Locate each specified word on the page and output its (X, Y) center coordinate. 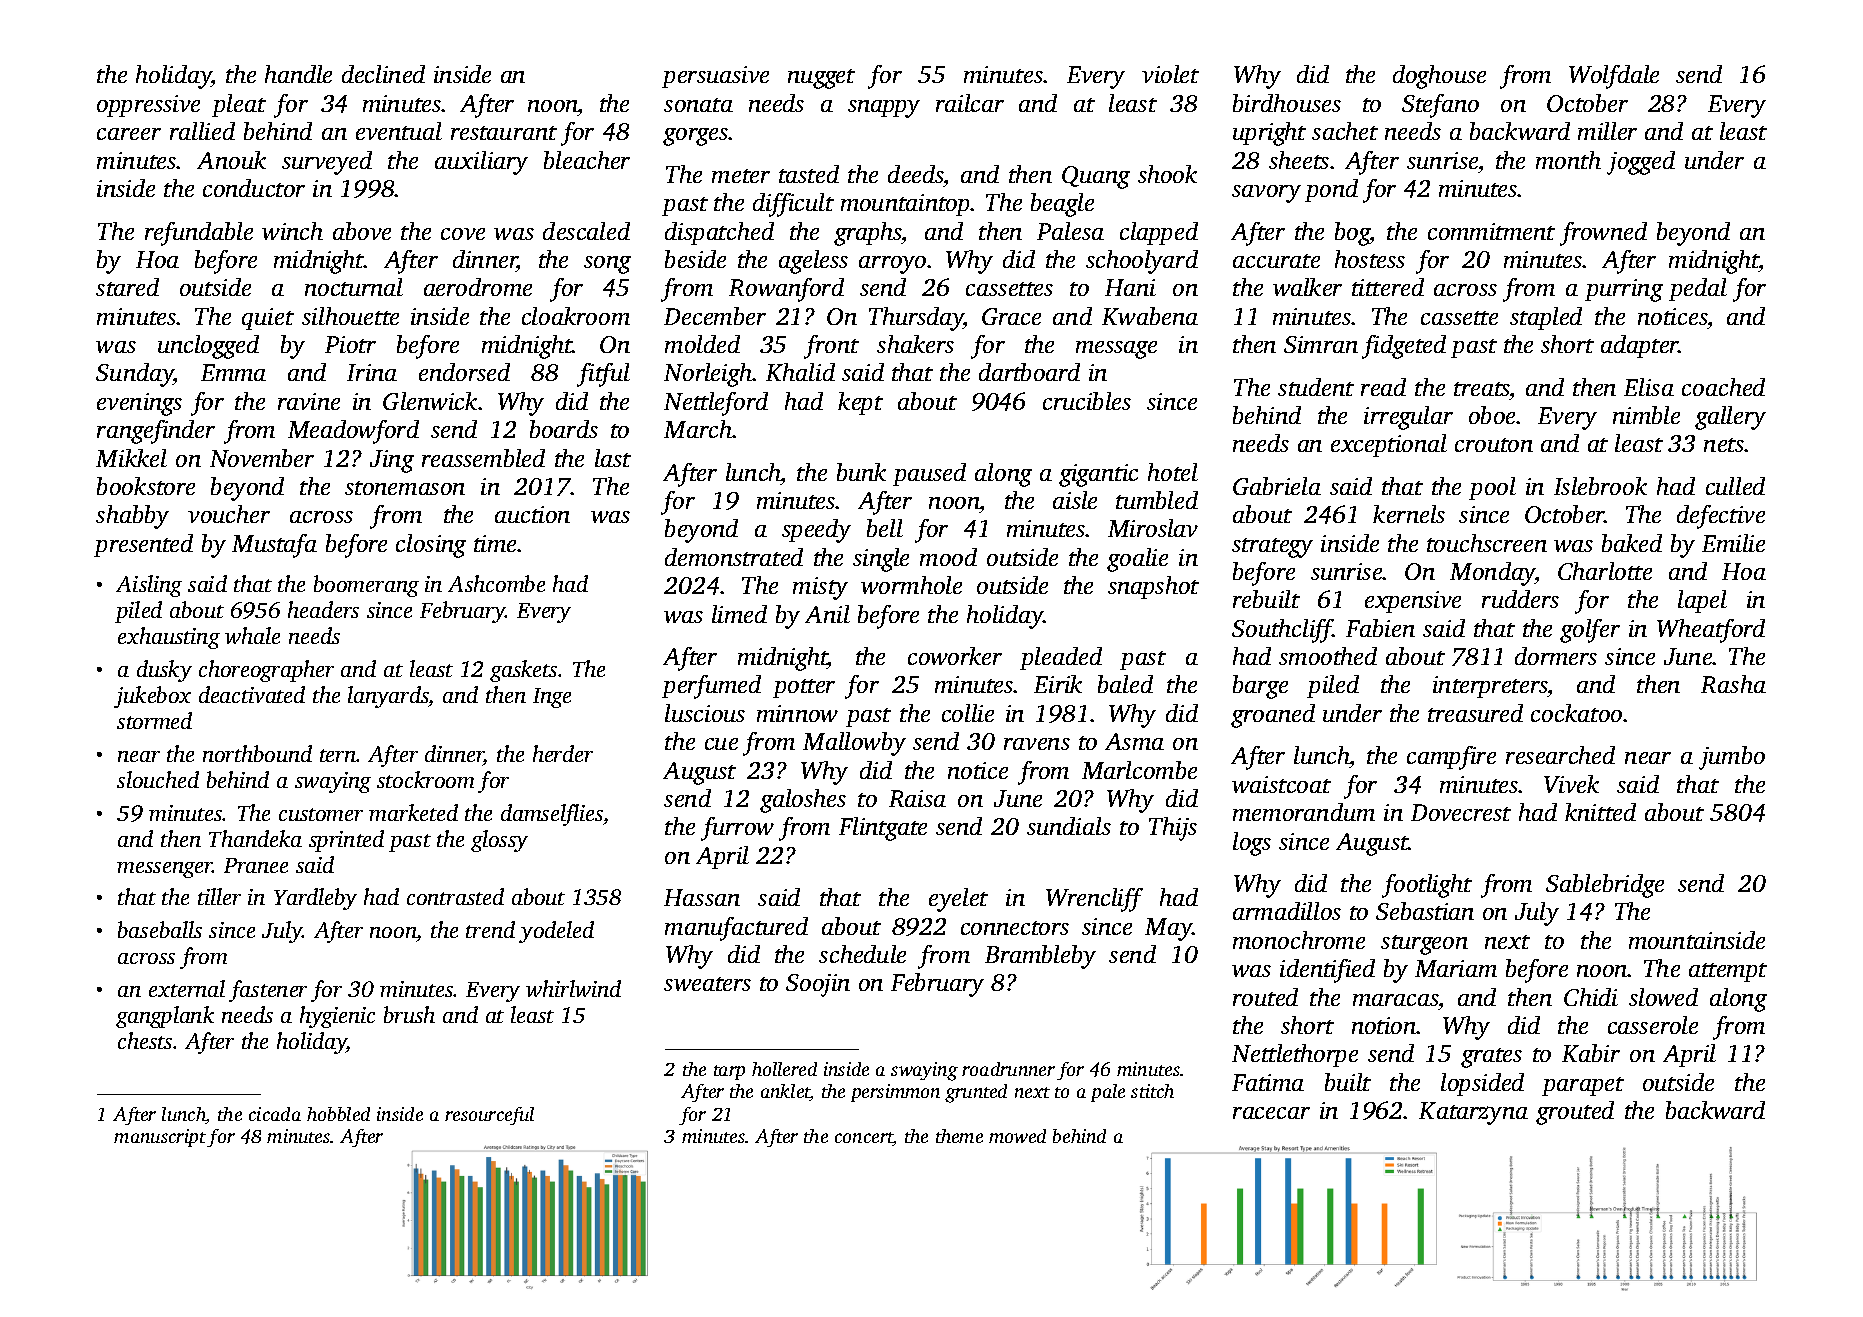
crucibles (1087, 401)
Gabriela (1277, 486)
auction (532, 514)
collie (968, 713)
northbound (257, 753)
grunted (976, 1093)
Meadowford (353, 432)
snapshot (1153, 587)
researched (1560, 755)
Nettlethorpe (1295, 1055)
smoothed (1328, 656)
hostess (1370, 259)
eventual (399, 131)
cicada (275, 1114)
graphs (868, 234)
